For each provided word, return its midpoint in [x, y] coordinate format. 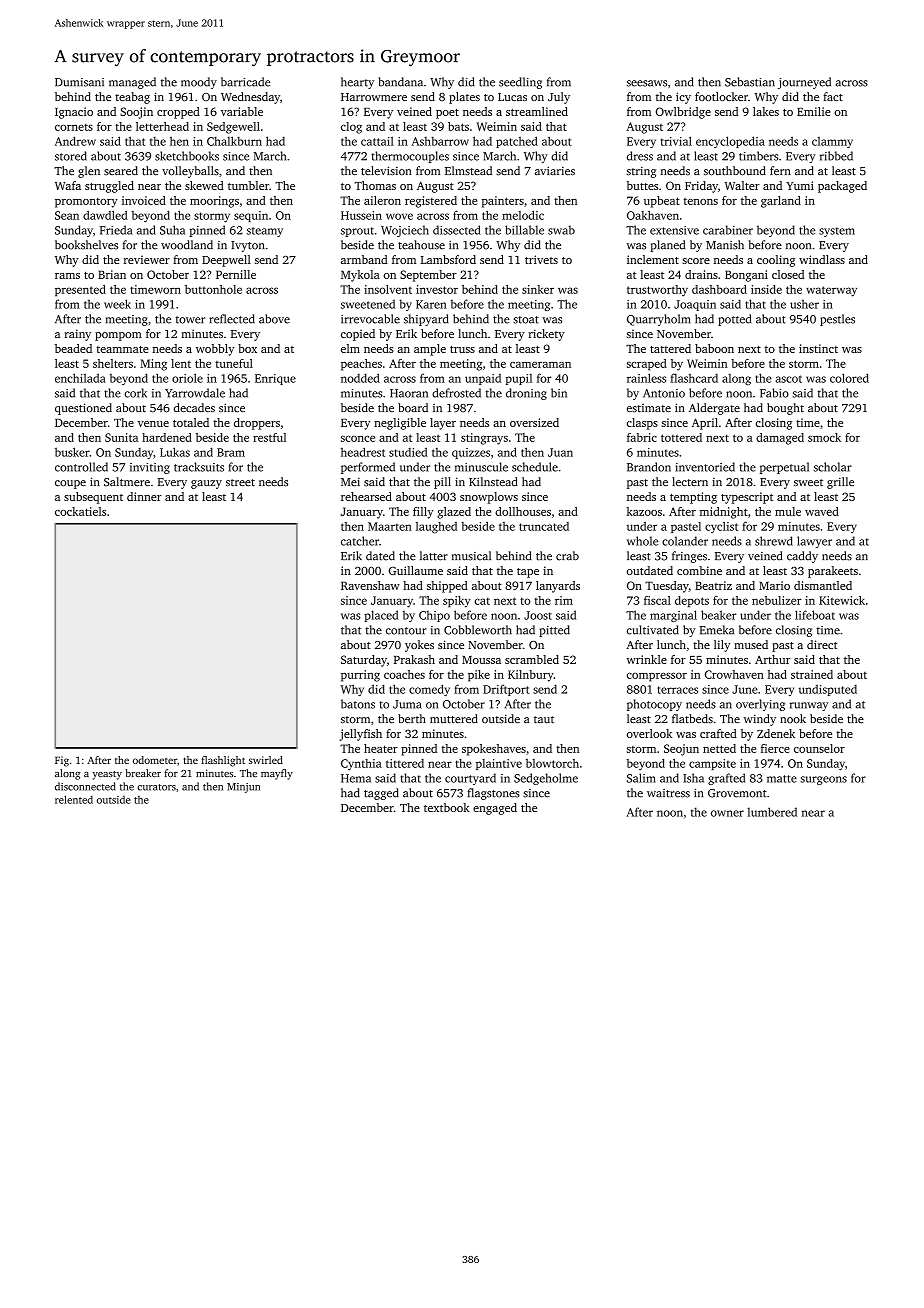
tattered [670, 348]
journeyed [804, 83]
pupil [519, 379]
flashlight [223, 761]
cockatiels [80, 511]
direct [822, 644]
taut [544, 719]
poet [447, 114]
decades [194, 408]
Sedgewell [233, 128]
